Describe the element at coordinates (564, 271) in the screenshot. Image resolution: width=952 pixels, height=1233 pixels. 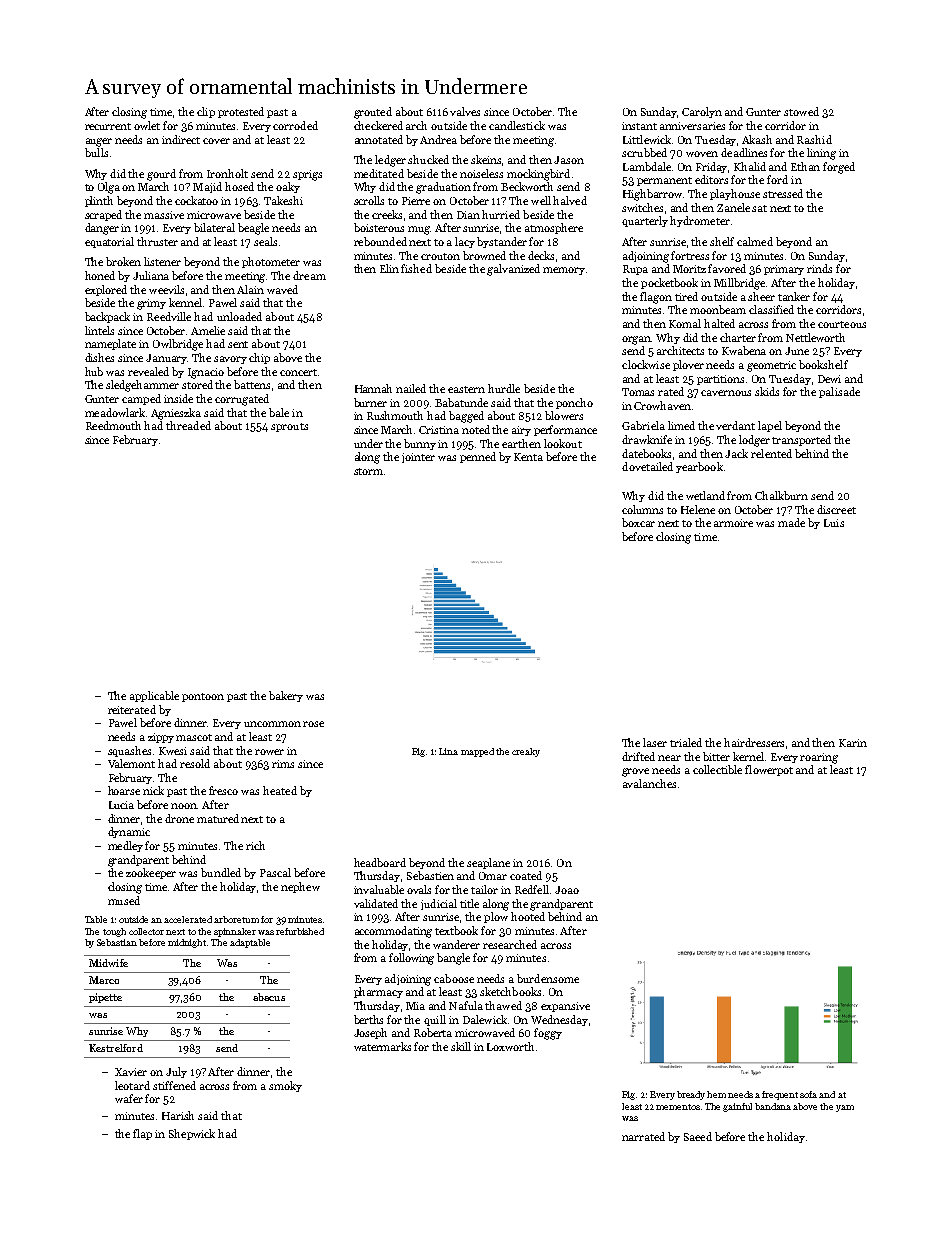
I see `memory` at that location.
